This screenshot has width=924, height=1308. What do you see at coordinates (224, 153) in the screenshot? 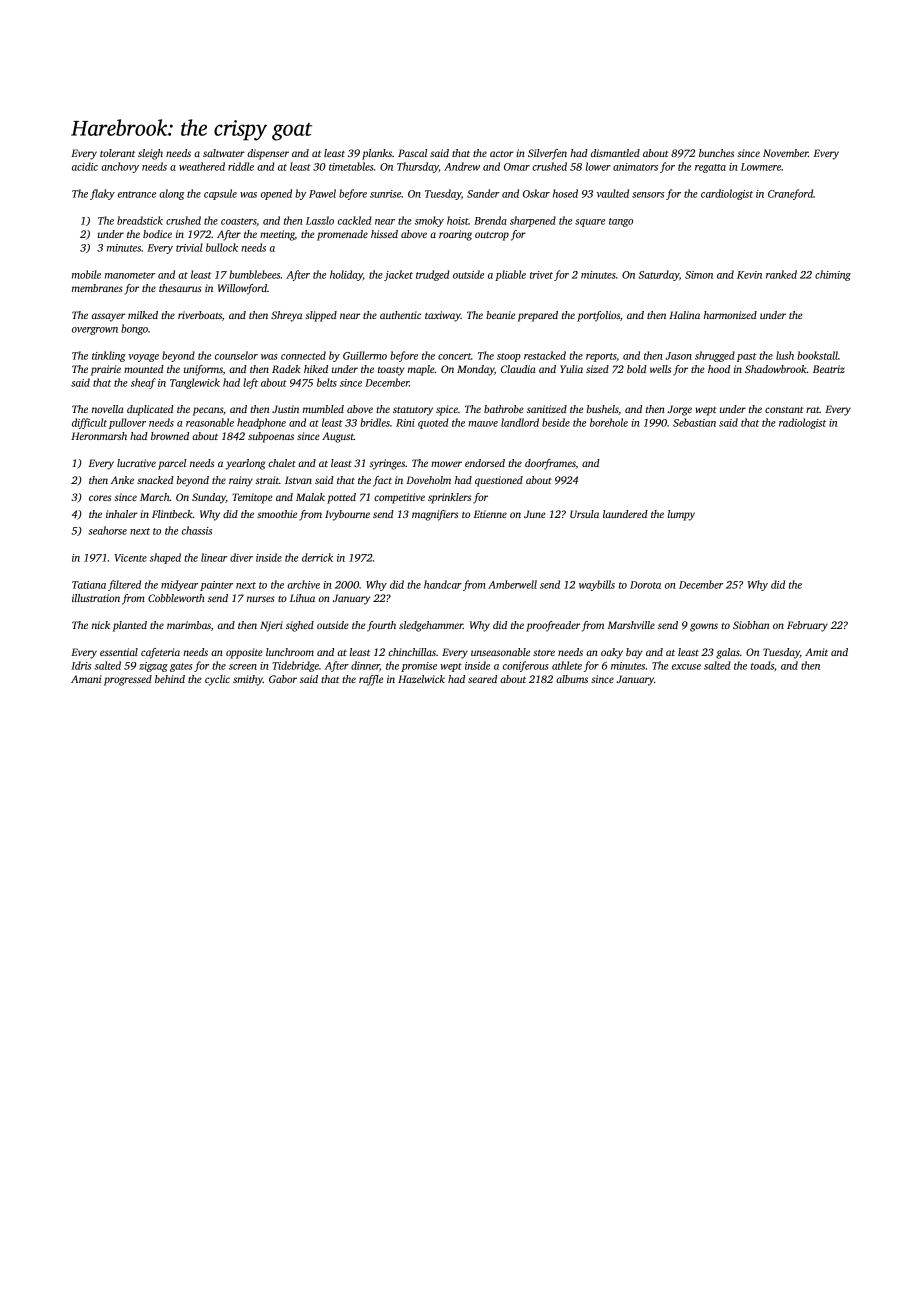
I see `saltwater` at bounding box center [224, 153].
